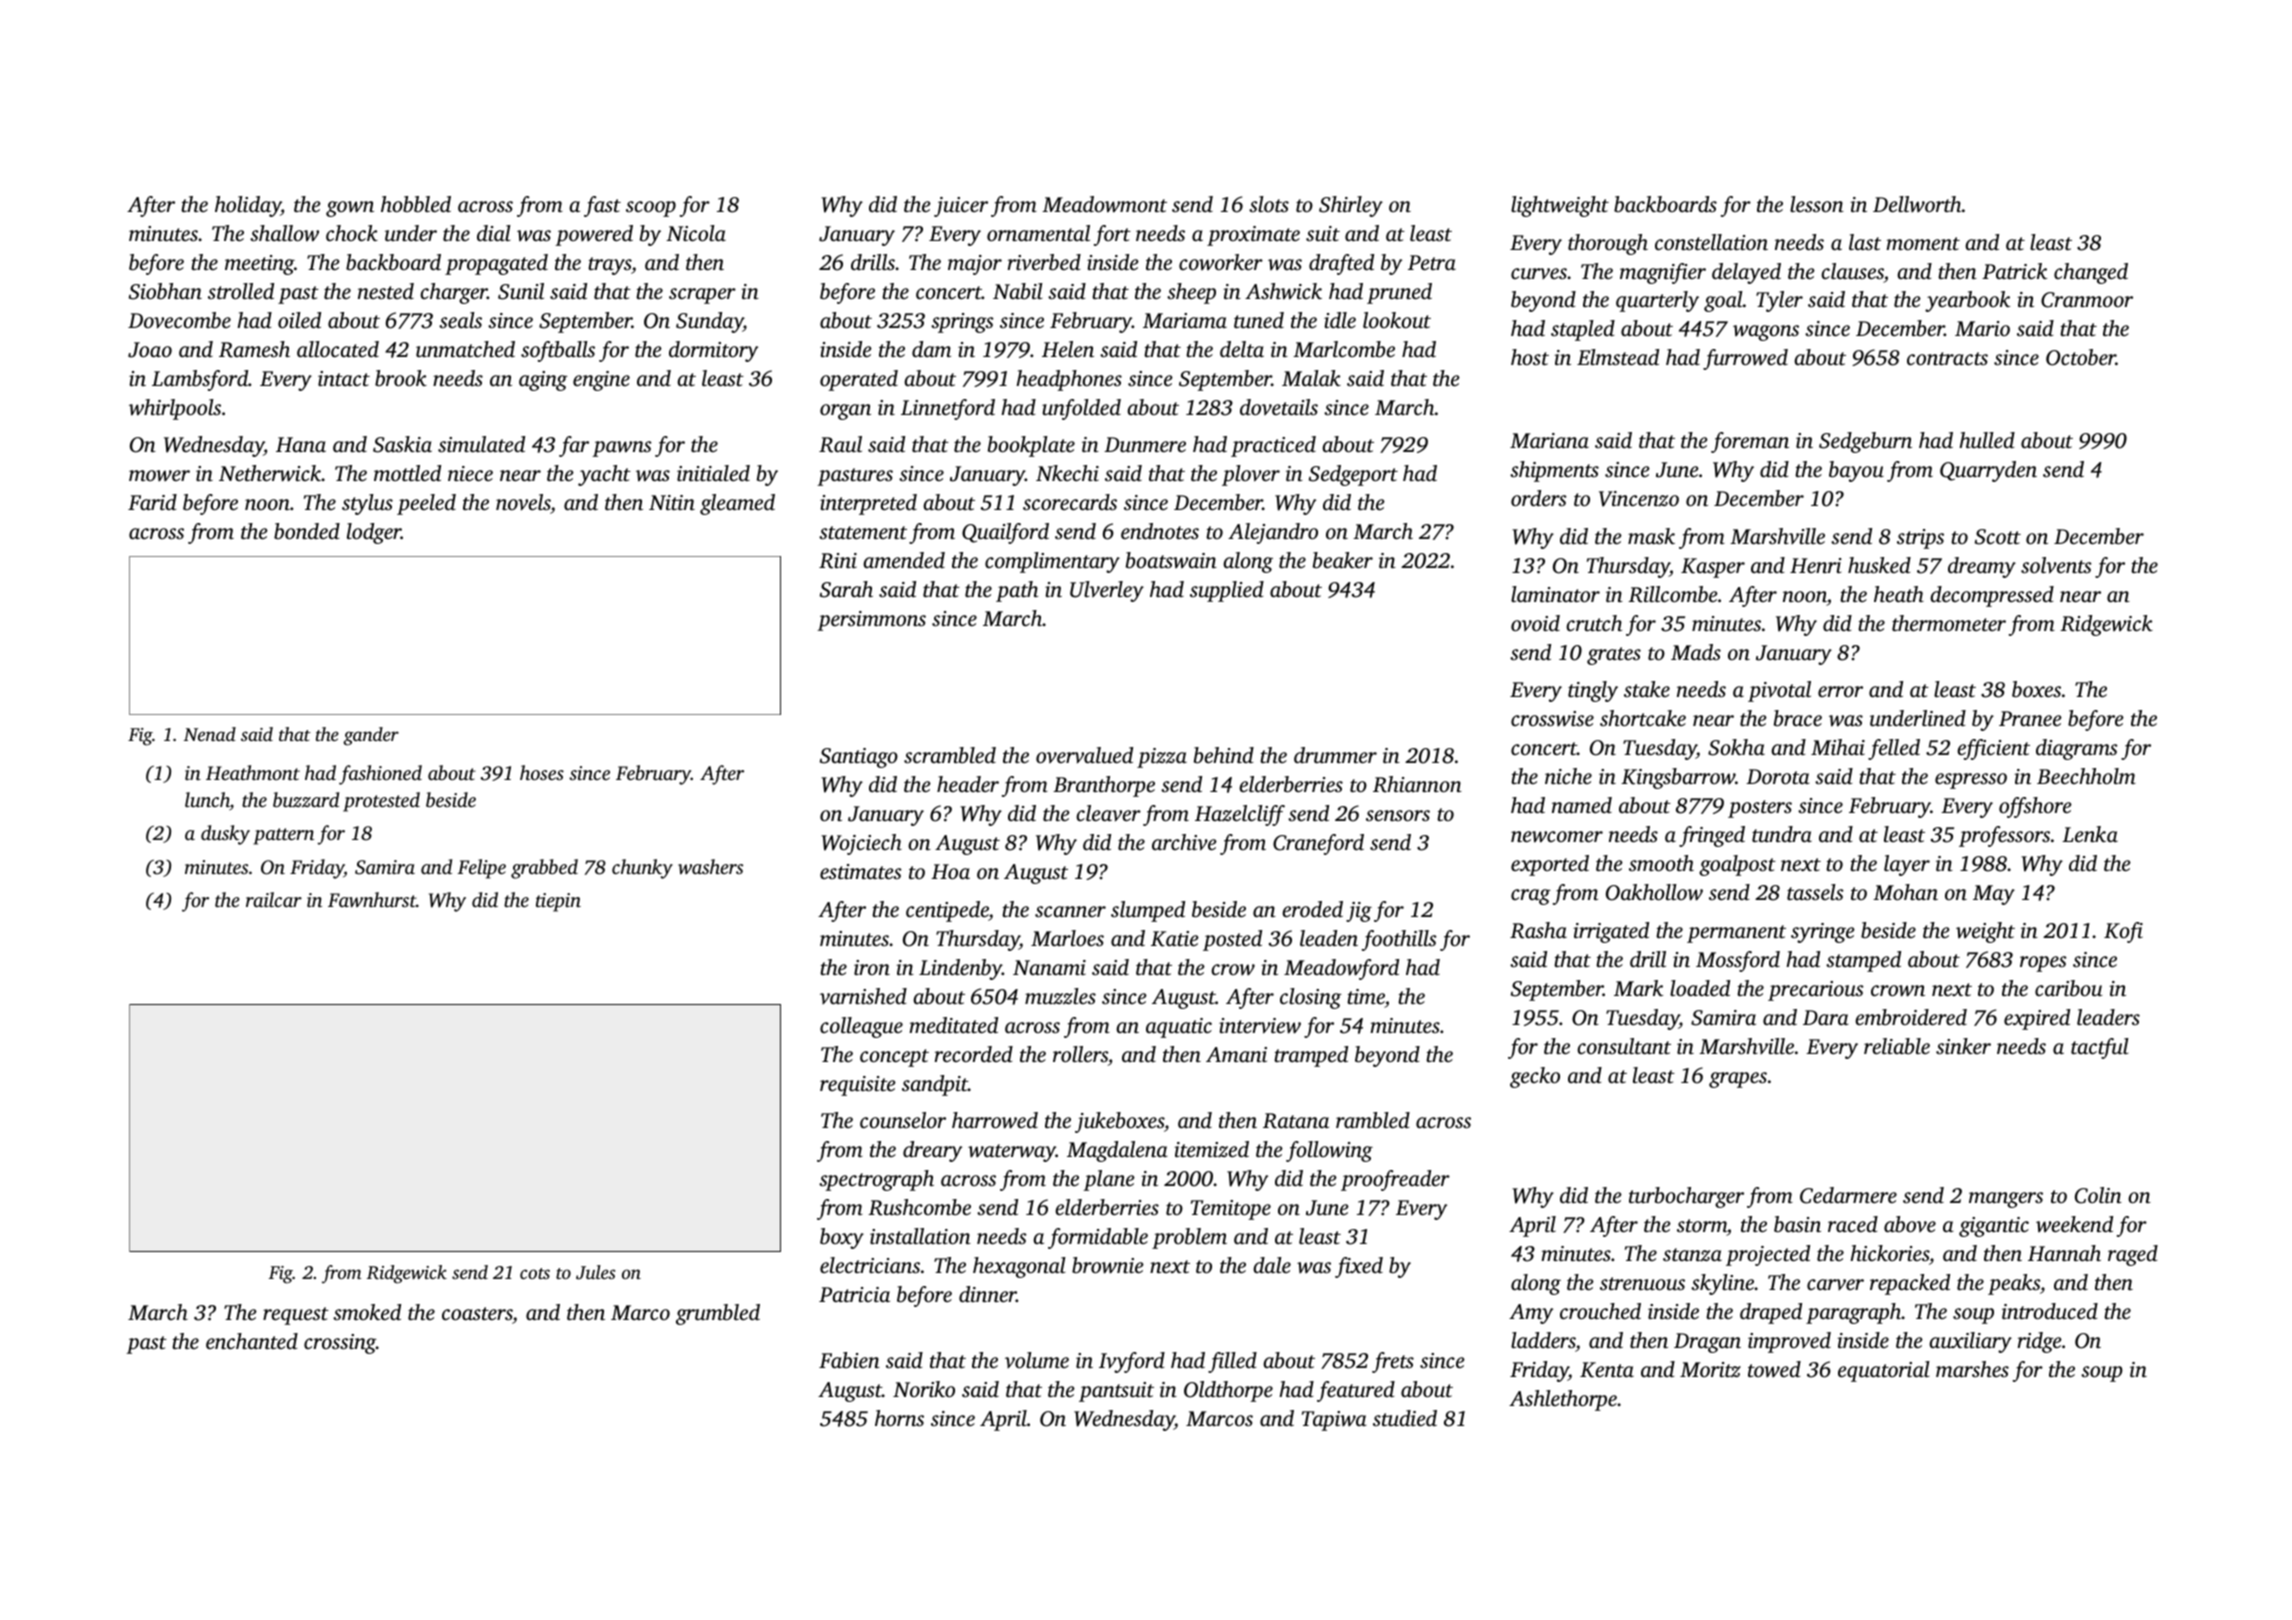  I want to click on Meadowmont, so click(1104, 204).
